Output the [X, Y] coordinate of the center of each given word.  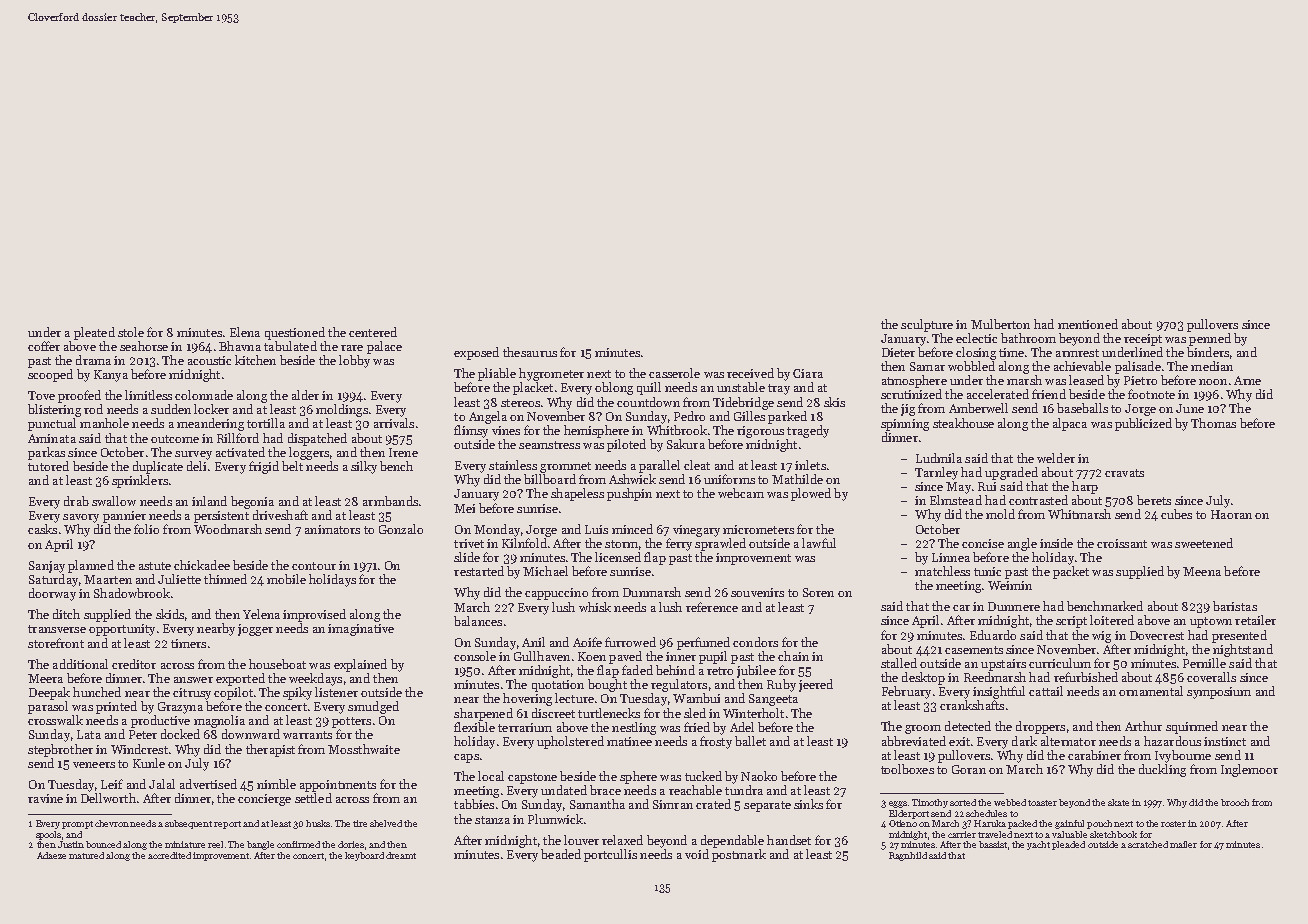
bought [607, 685]
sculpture [927, 325]
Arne [1247, 380]
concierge [264, 800]
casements [974, 650]
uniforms [729, 479]
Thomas [1213, 423]
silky [364, 467]
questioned [295, 333]
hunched [97, 692]
